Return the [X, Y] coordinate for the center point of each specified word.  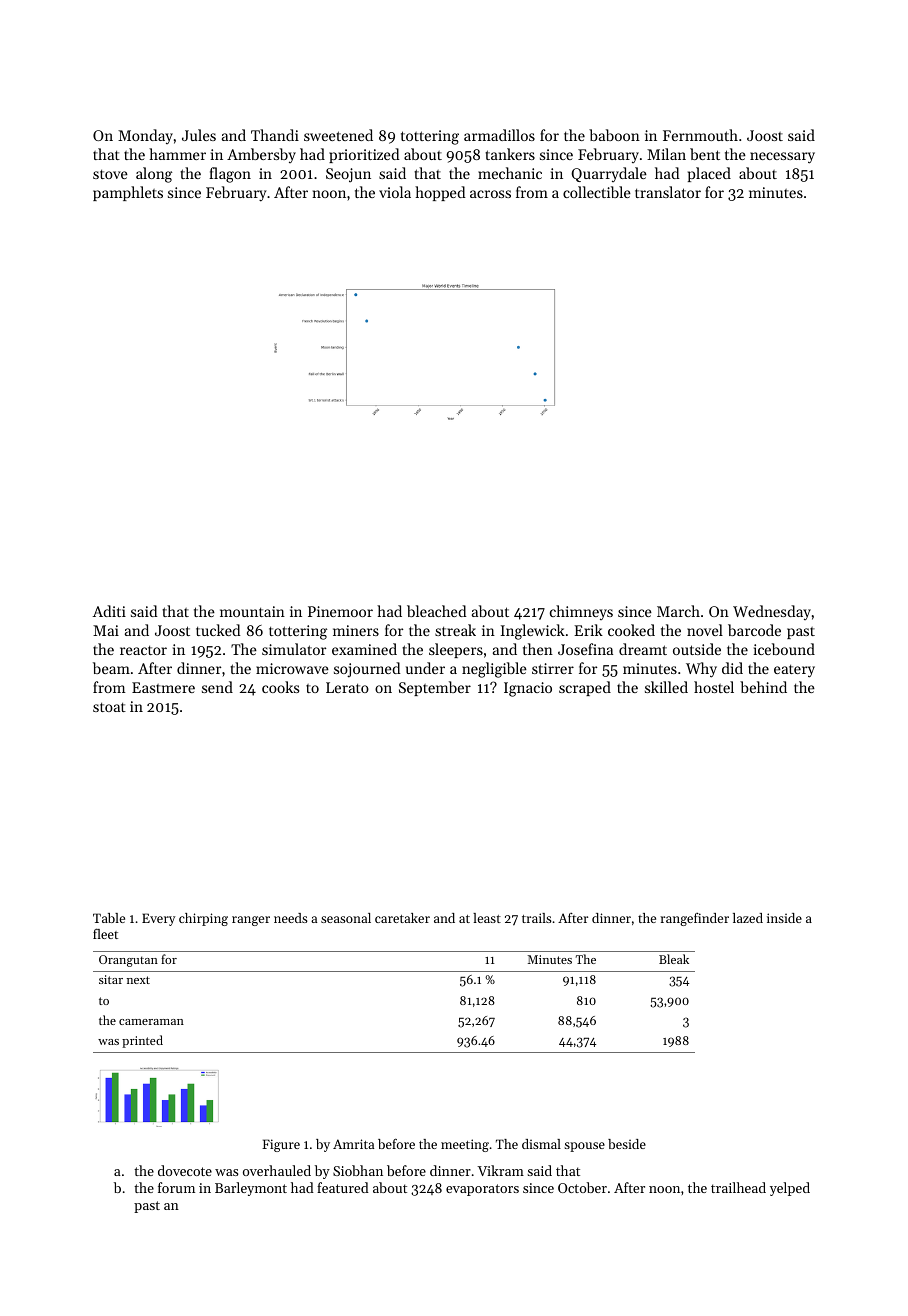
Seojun [348, 175]
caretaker [402, 918]
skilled [666, 687]
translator [668, 192]
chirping [203, 919]
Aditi [109, 611]
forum [176, 1187]
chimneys [581, 612]
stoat [109, 707]
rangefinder [694, 919]
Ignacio [528, 689]
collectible [597, 192]
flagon [230, 175]
